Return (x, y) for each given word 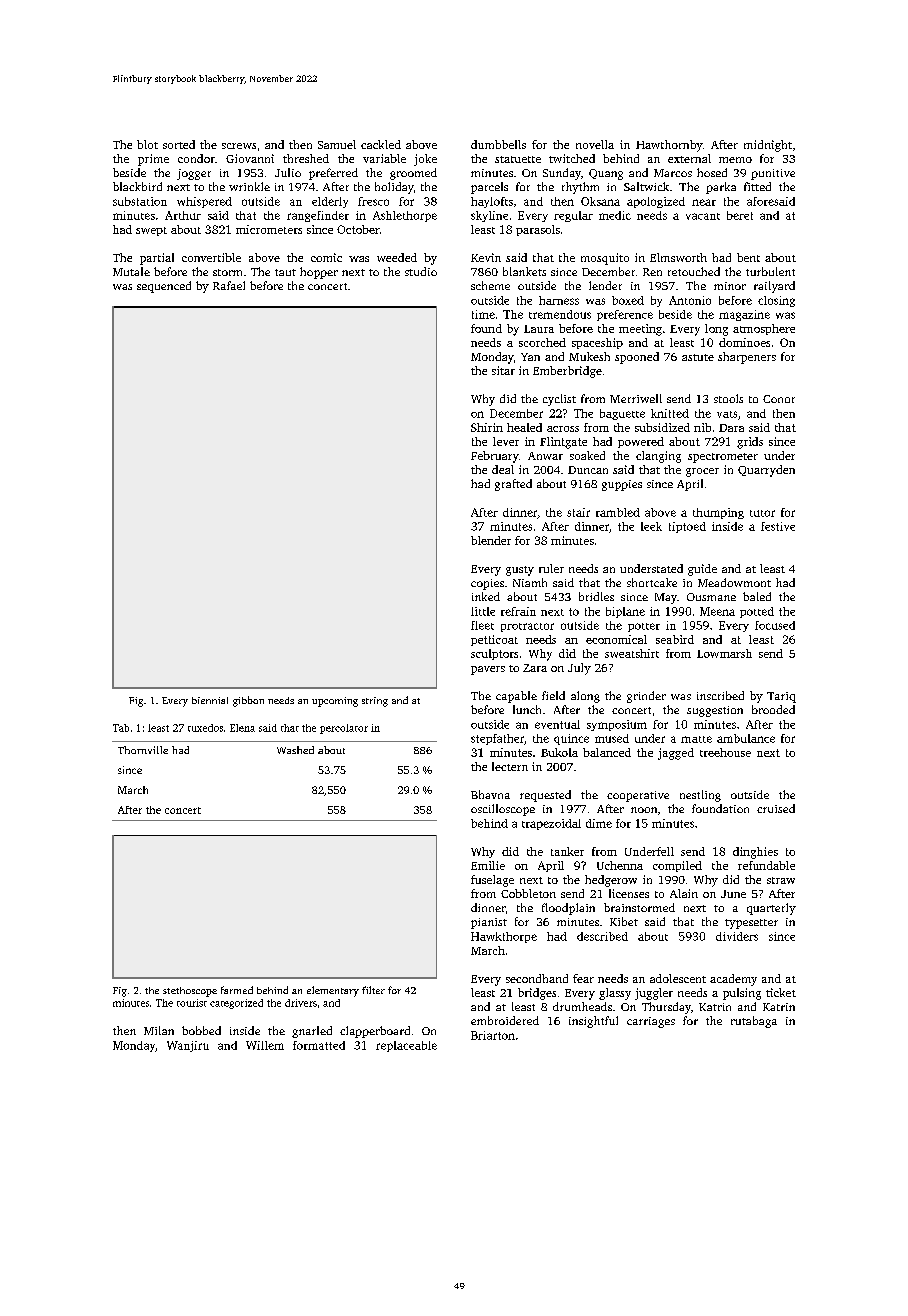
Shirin (487, 427)
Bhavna (490, 794)
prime (153, 160)
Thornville (143, 750)
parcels (489, 188)
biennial (210, 700)
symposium (617, 725)
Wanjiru (188, 1046)
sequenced (164, 287)
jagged (676, 754)
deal (503, 469)
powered (641, 442)
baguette (622, 414)
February (495, 457)
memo (735, 160)
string (375, 702)
